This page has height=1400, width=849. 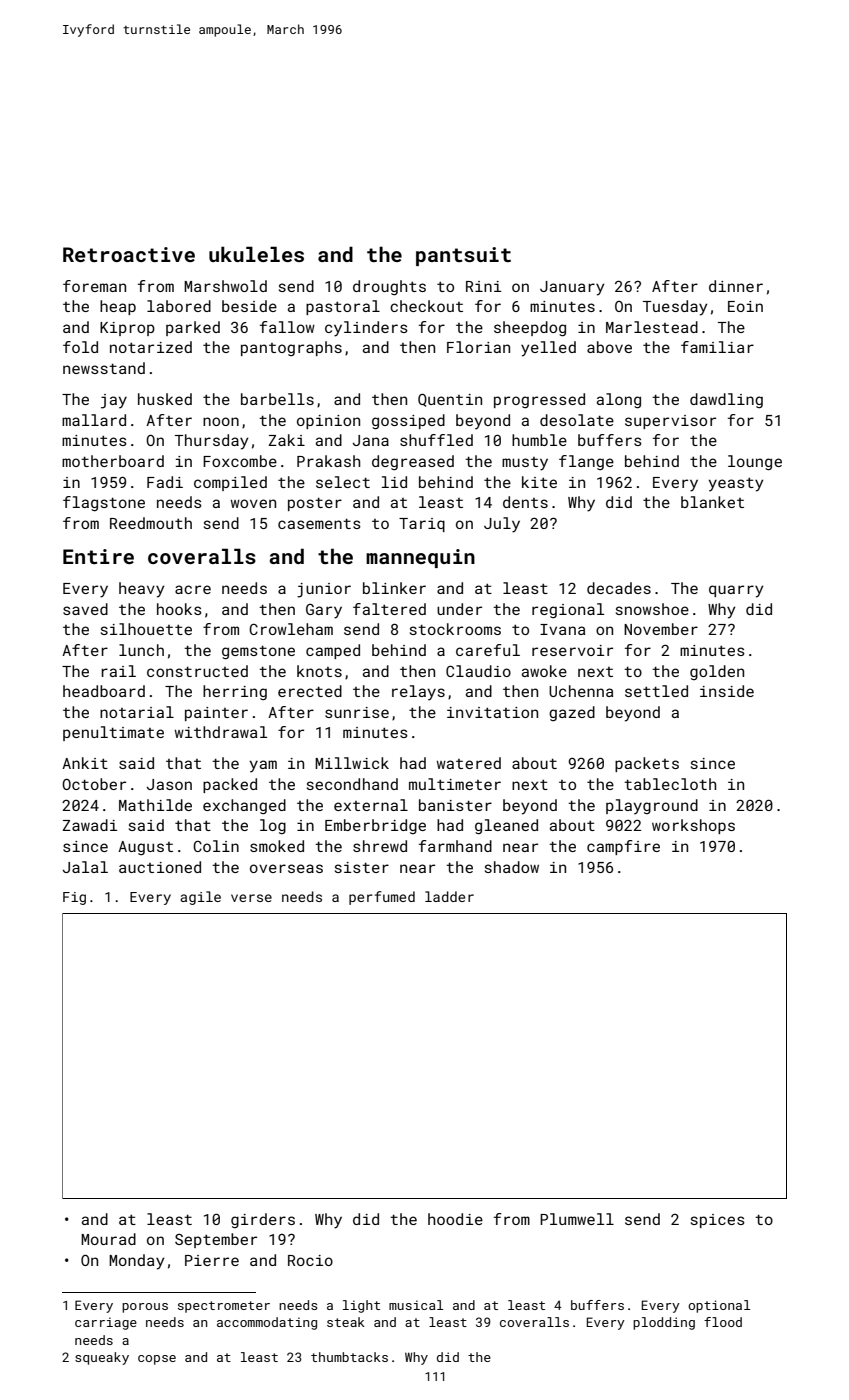 What do you see at coordinates (745, 306) in the page?
I see `Eoin` at bounding box center [745, 306].
